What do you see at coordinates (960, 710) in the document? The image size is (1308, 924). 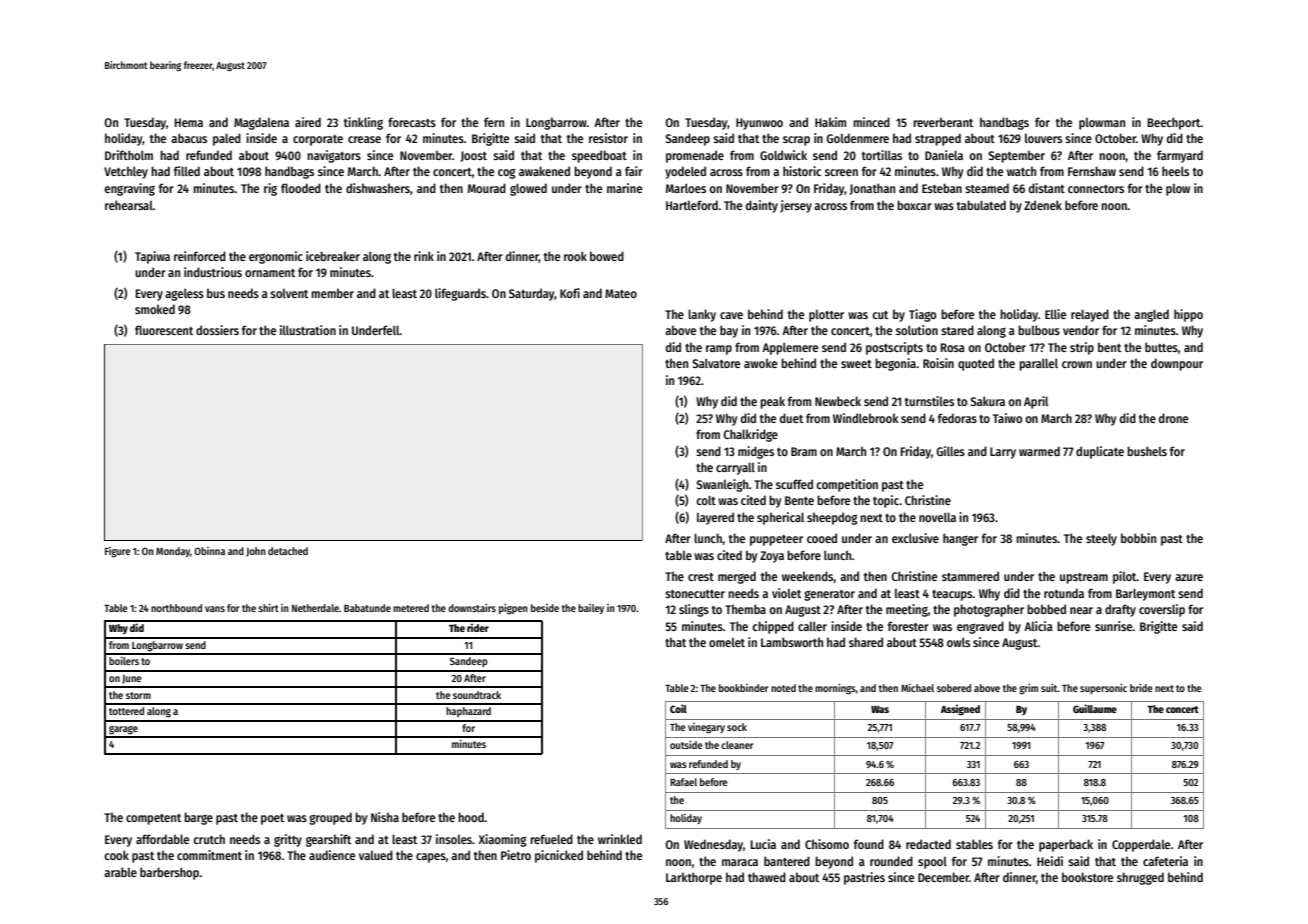 I see `Assigned` at bounding box center [960, 710].
